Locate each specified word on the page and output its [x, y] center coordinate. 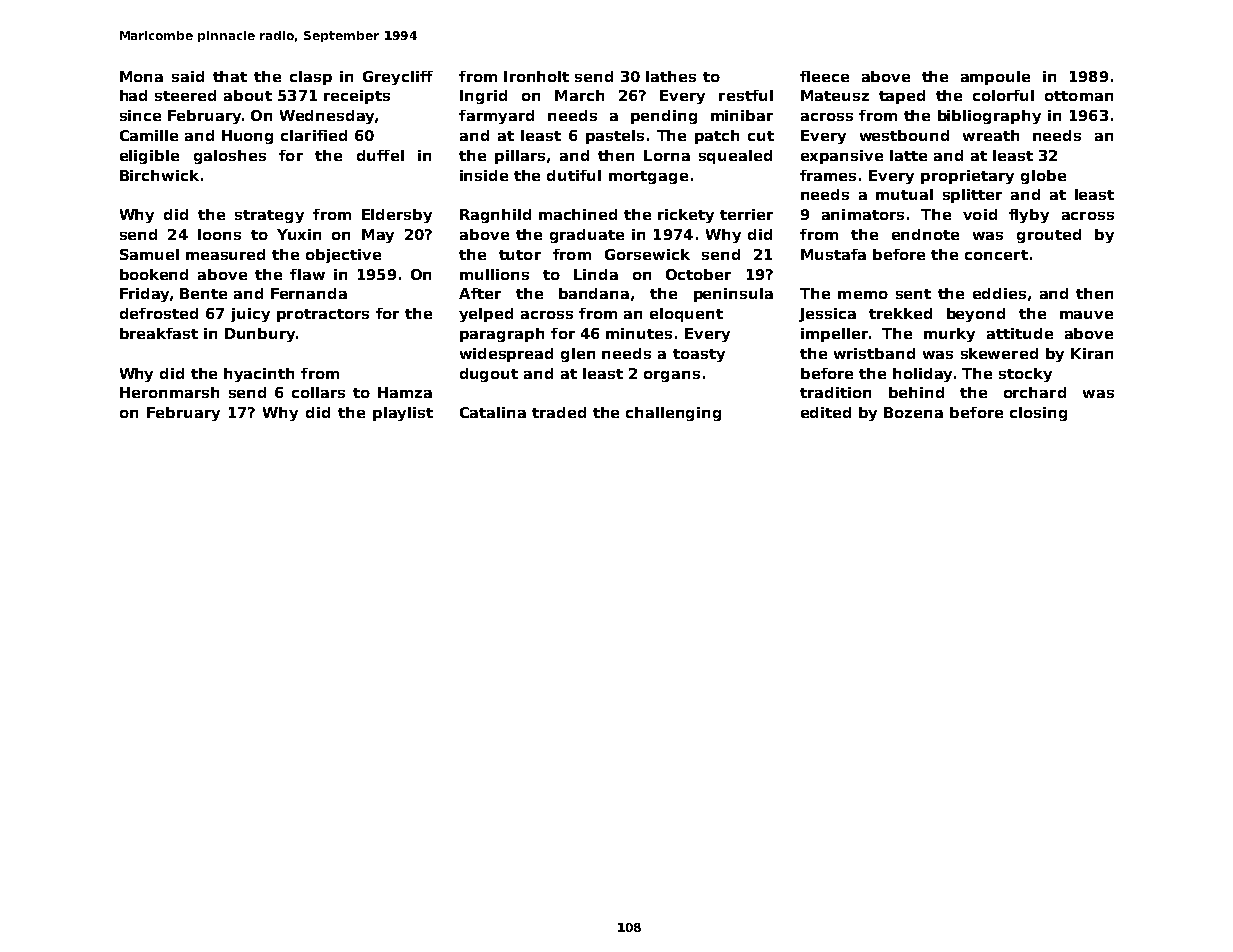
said [188, 76]
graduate [587, 236]
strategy [269, 216]
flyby [1029, 216]
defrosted [159, 313]
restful [746, 95]
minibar [742, 115]
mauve [1086, 315]
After [480, 293]
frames [828, 175]
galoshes [230, 157]
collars [318, 392]
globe [1043, 177]
